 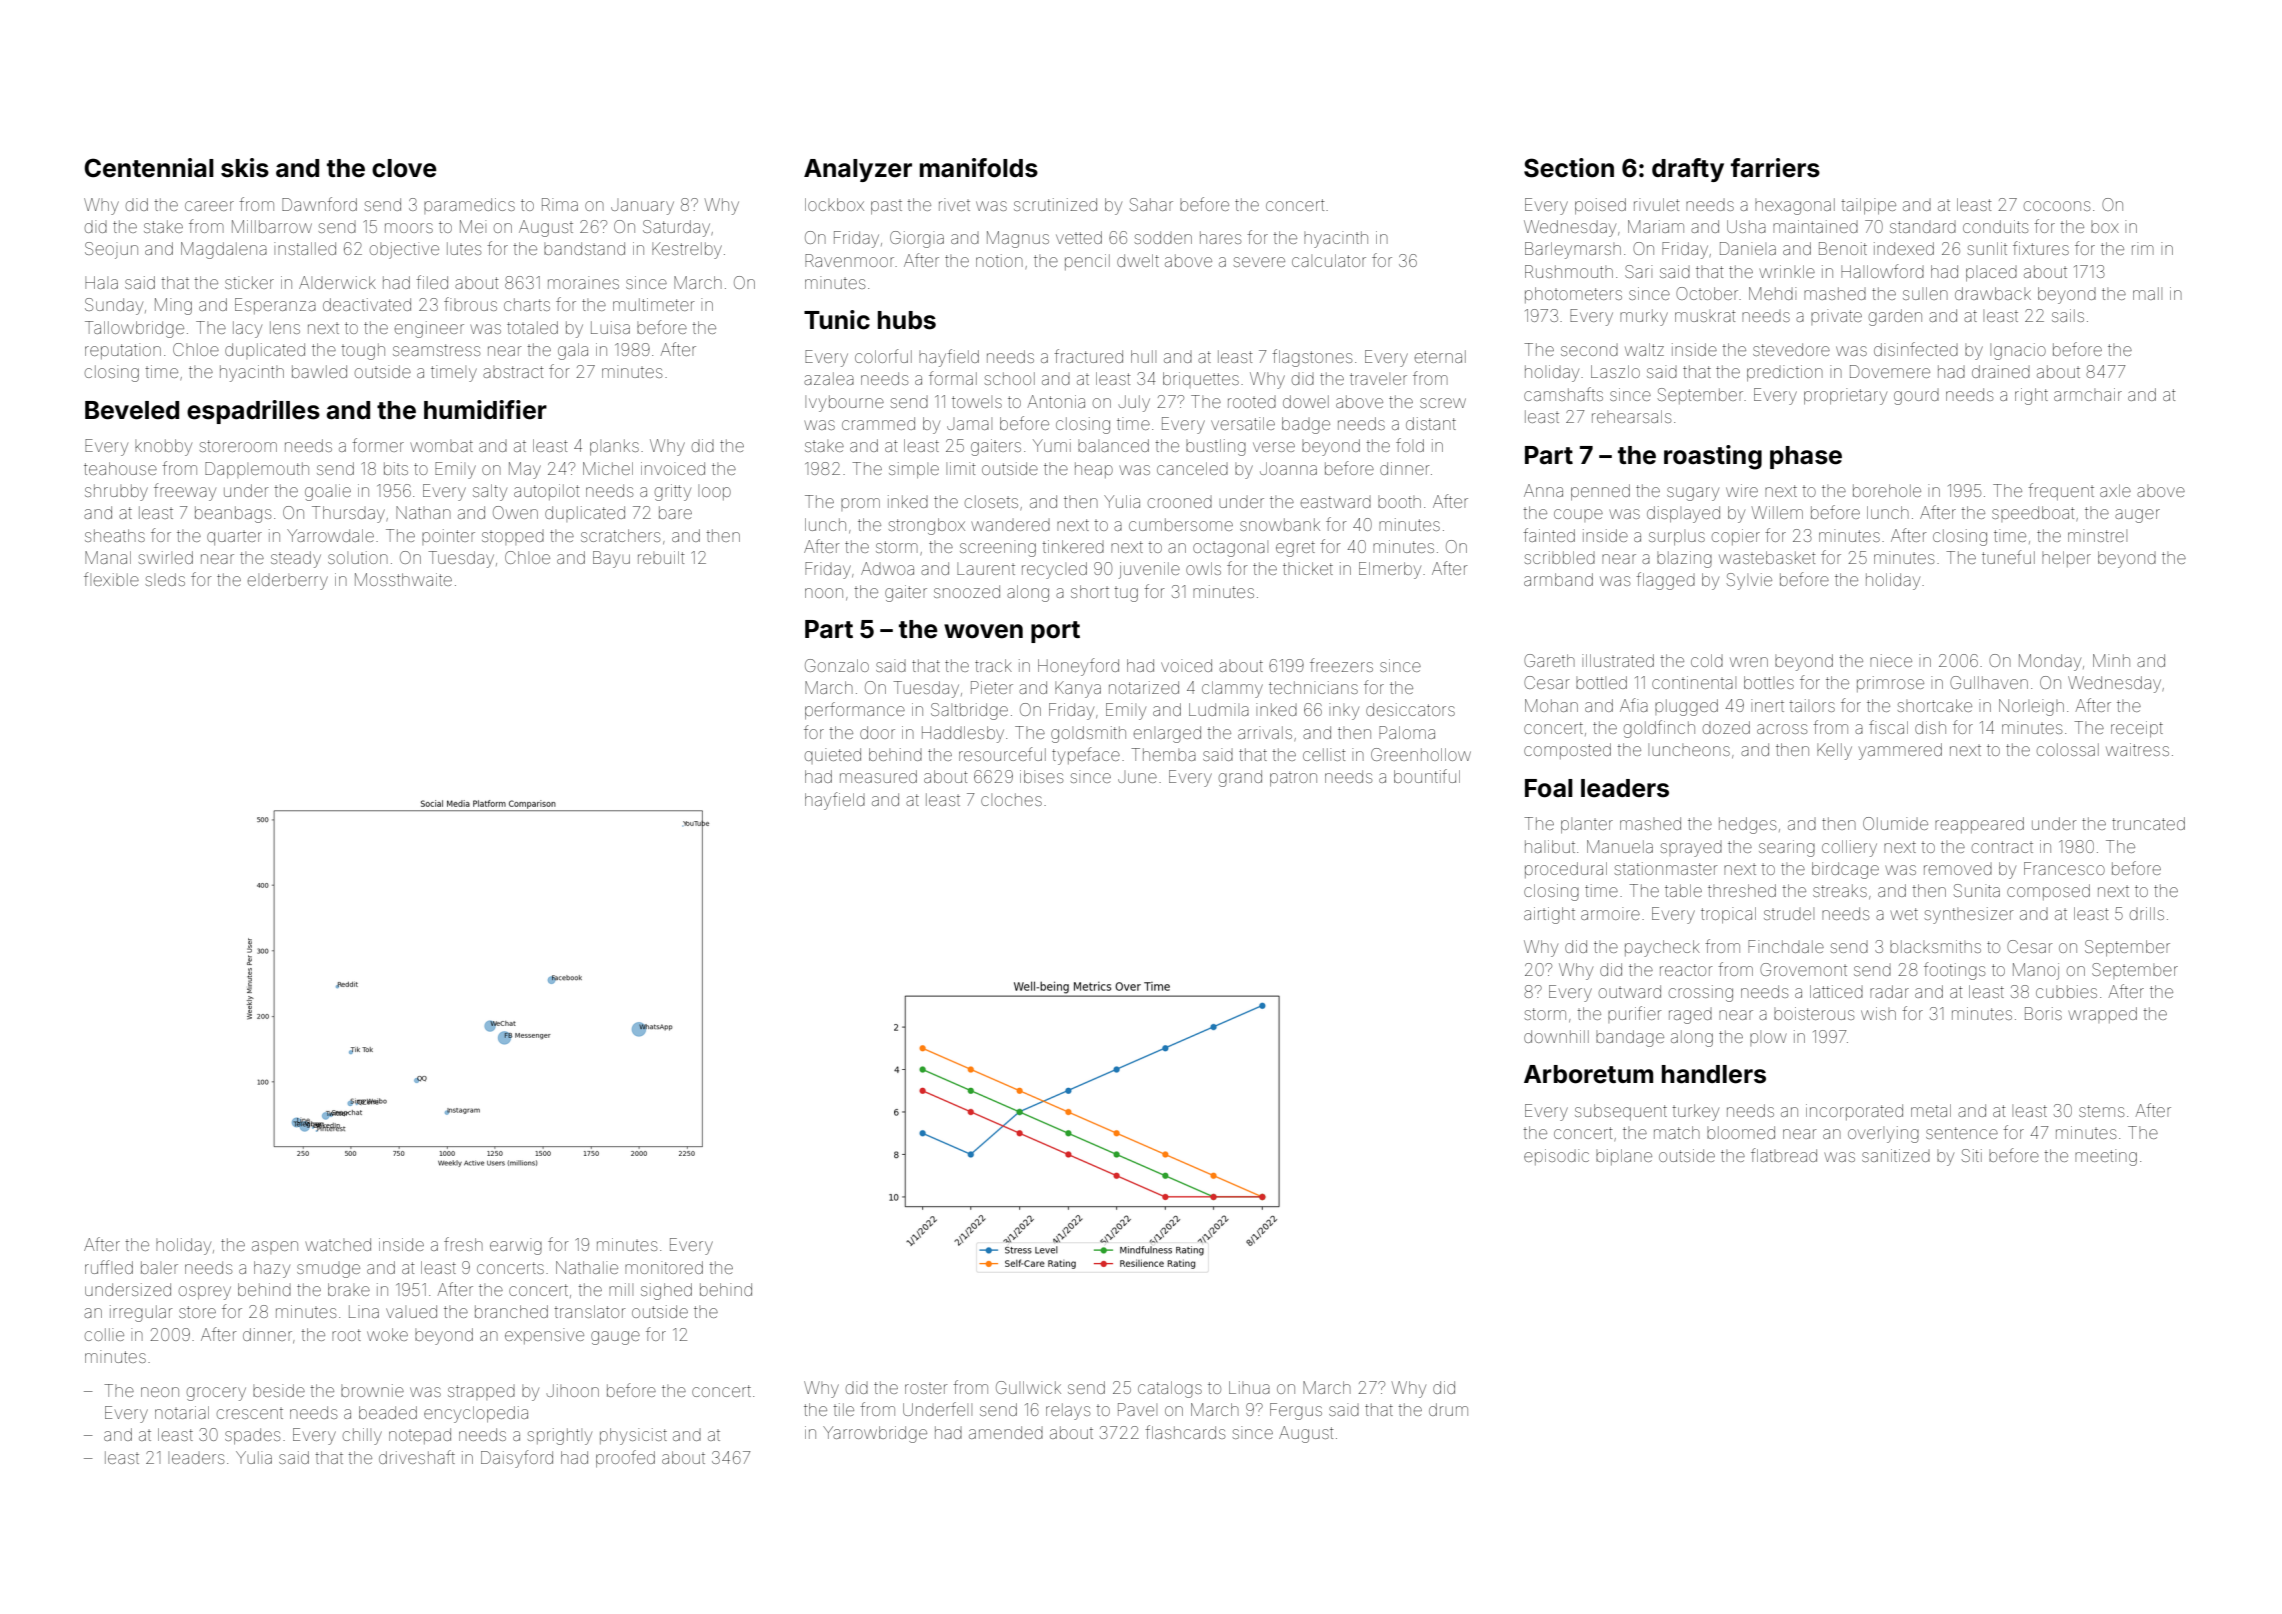 I want to click on Norleigh, so click(x=2031, y=707).
